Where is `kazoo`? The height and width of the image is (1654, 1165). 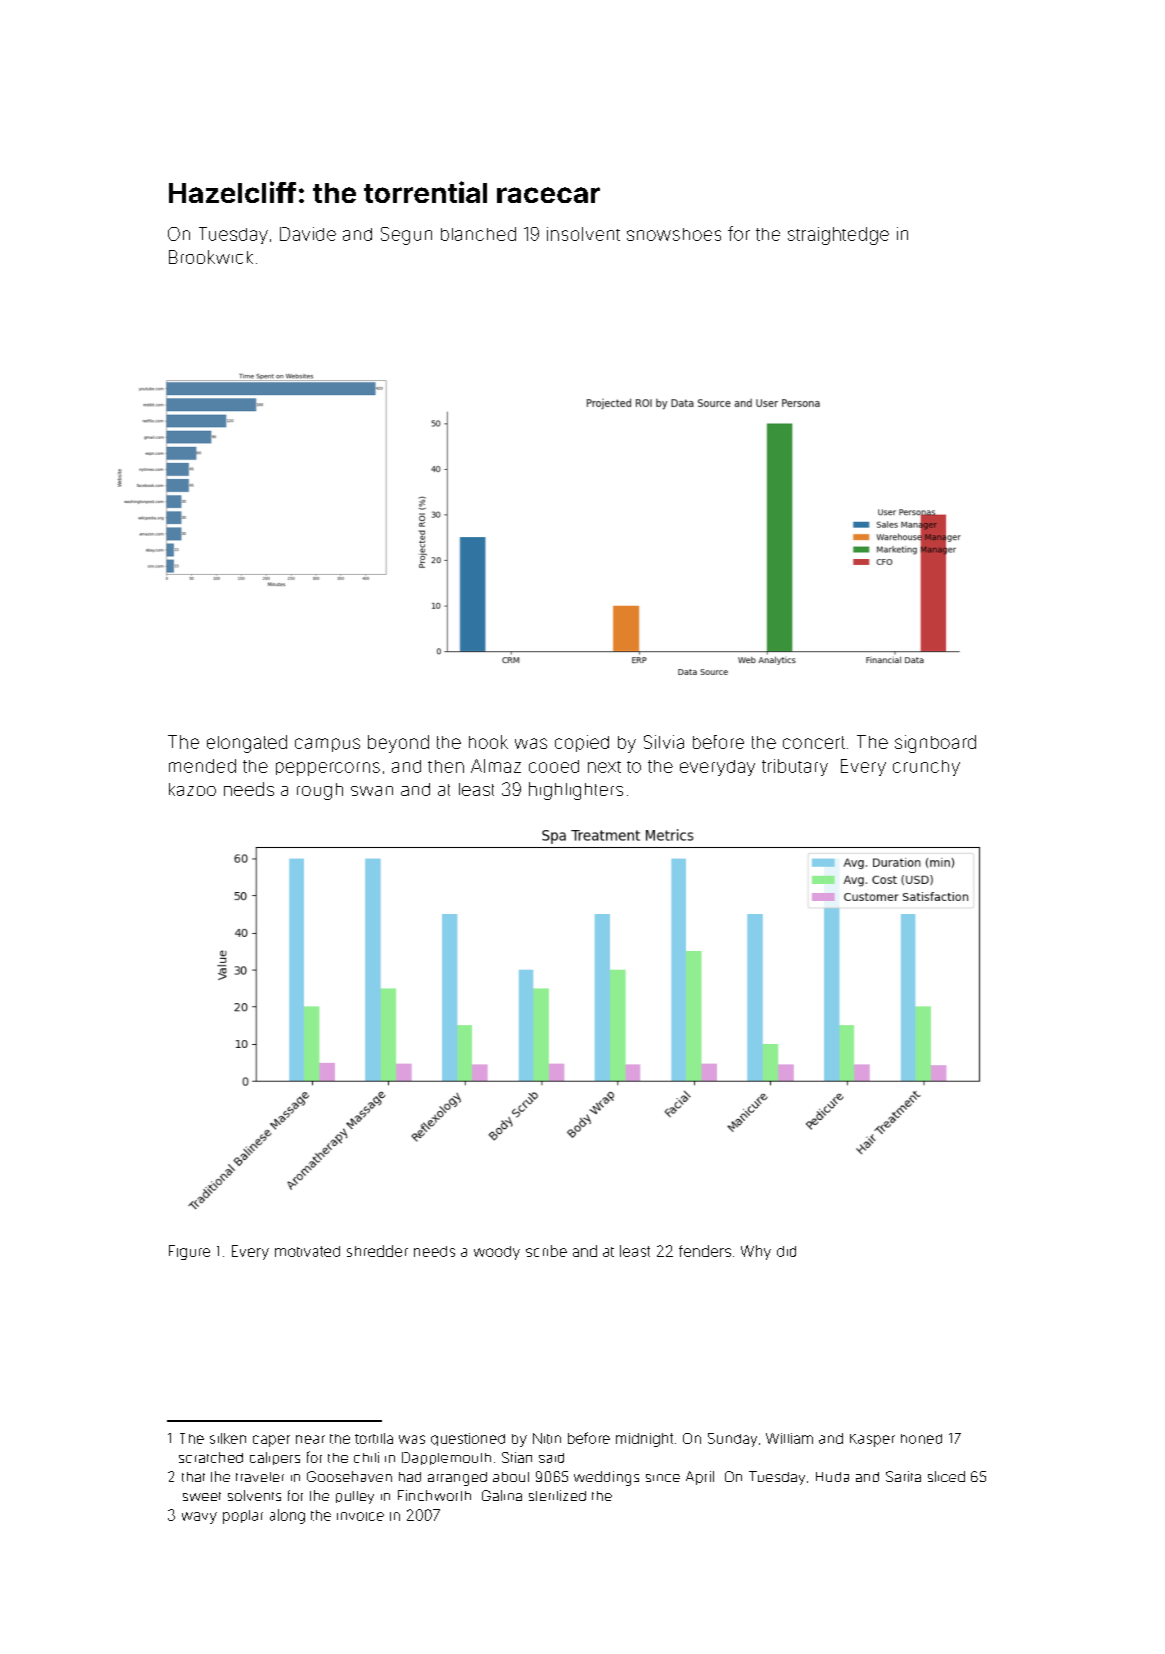
kazoo is located at coordinates (192, 789).
